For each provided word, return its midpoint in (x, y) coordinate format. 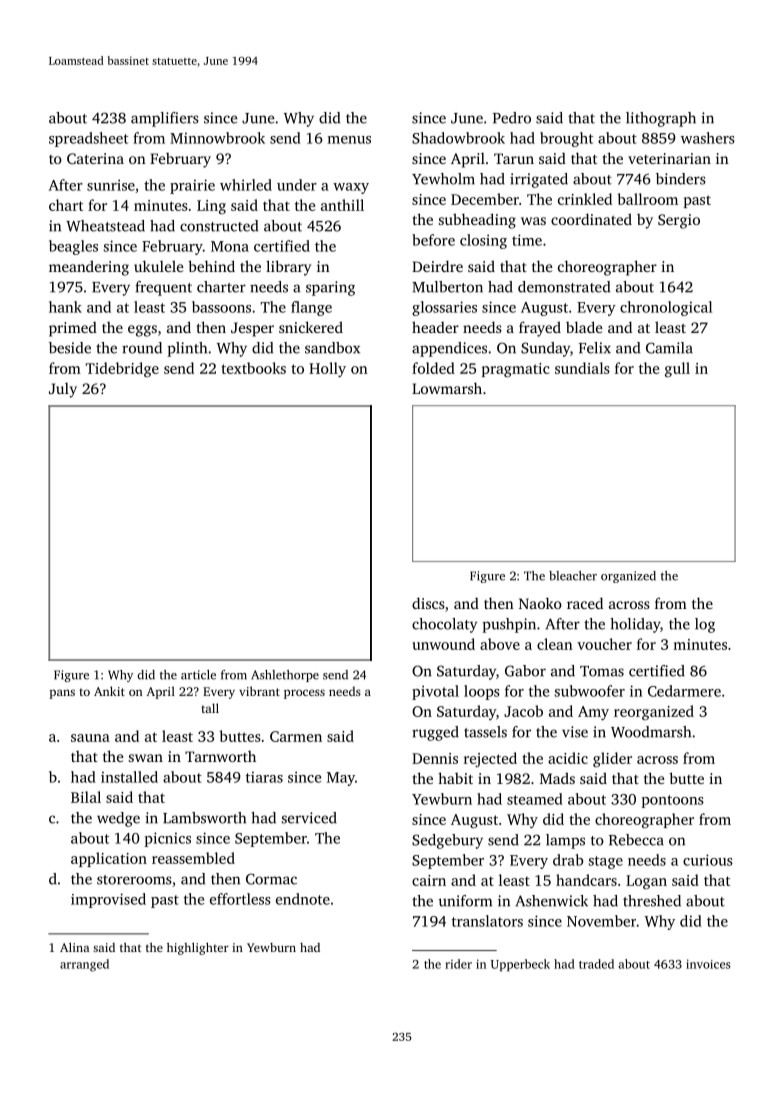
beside (70, 348)
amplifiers (165, 119)
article (198, 675)
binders (681, 179)
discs (428, 603)
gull (677, 369)
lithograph (661, 119)
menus (349, 140)
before (433, 240)
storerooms (134, 880)
